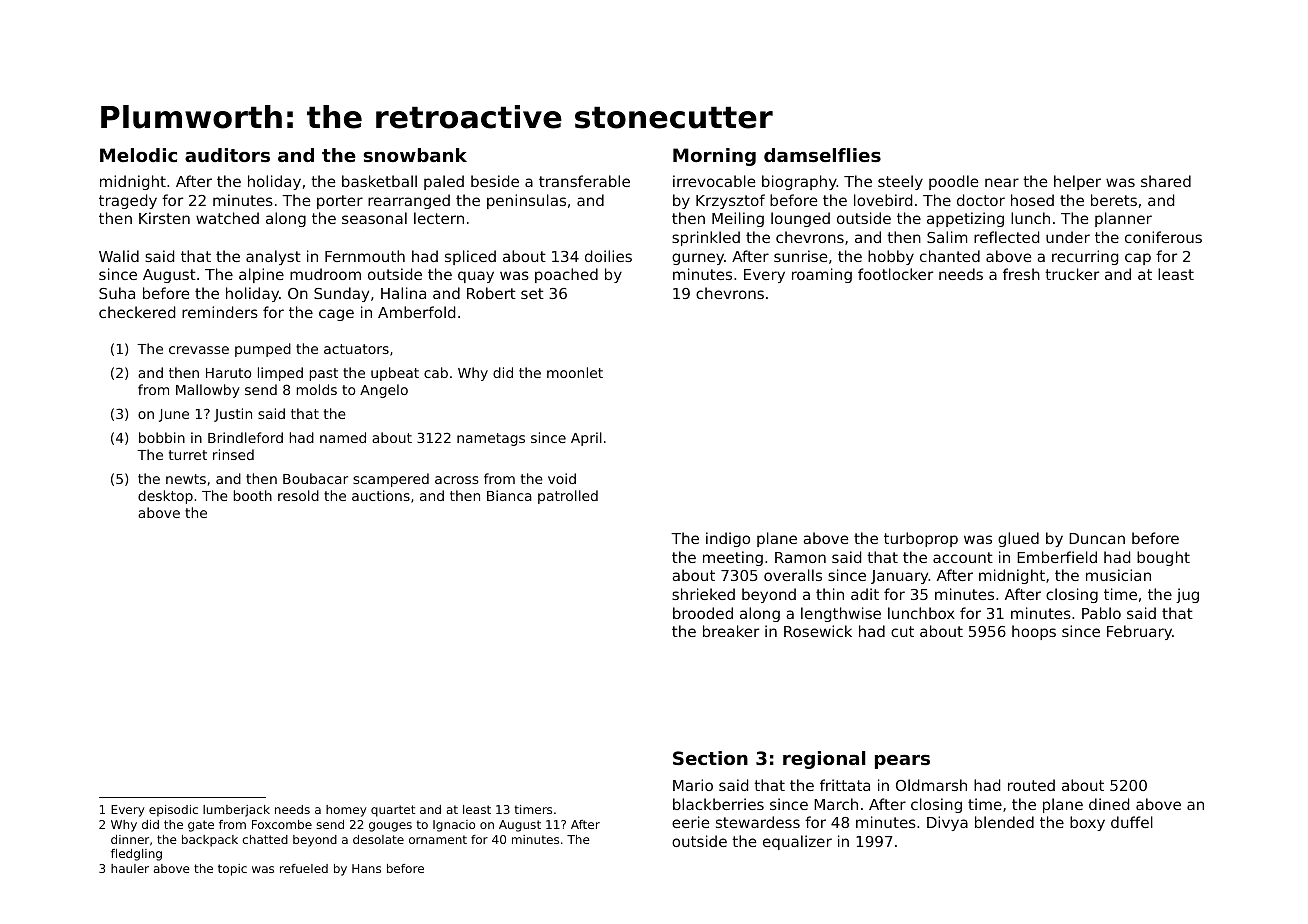  I want to click on transferable, so click(584, 181).
